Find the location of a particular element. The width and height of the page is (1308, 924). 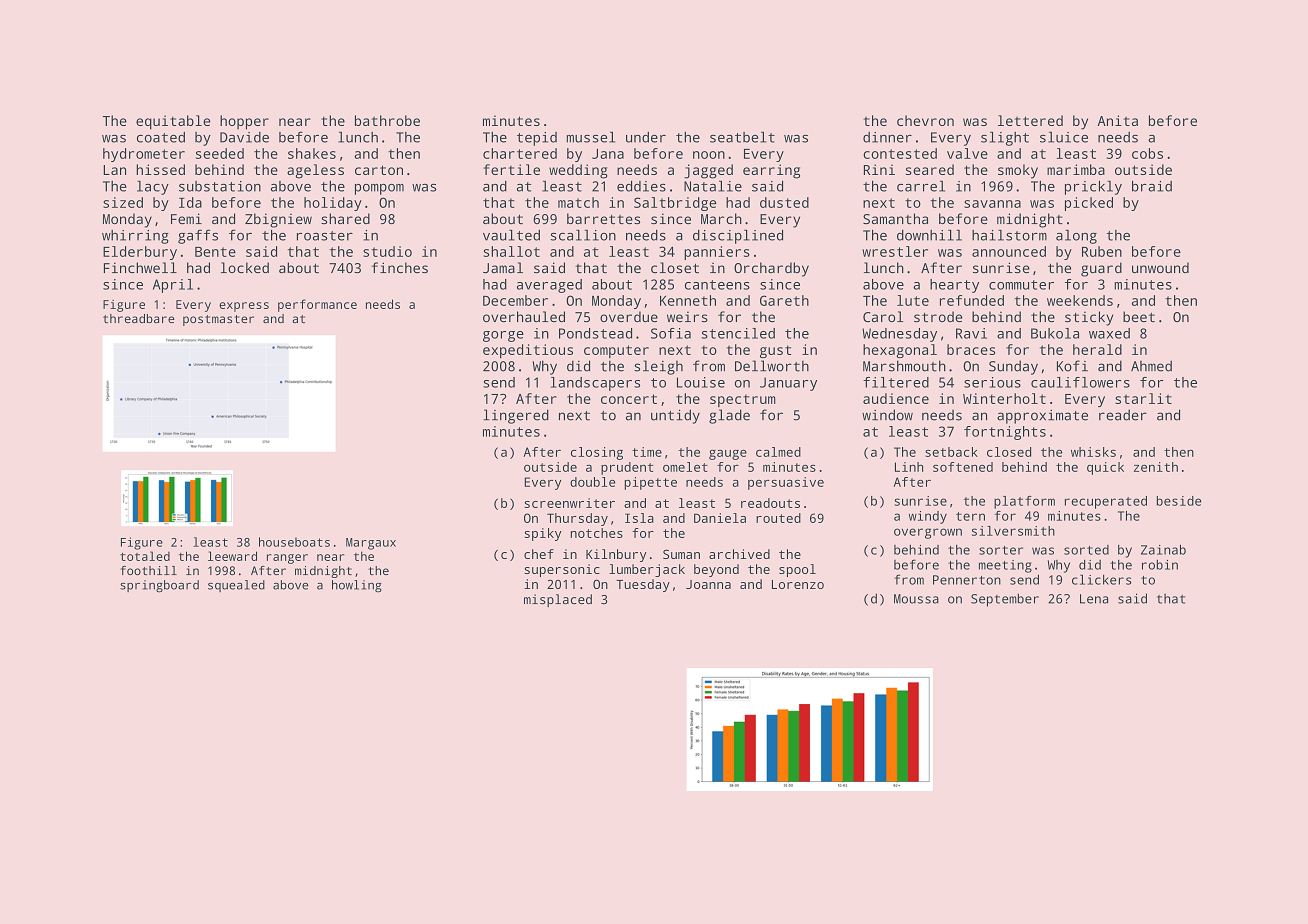

Zainab is located at coordinates (1163, 549).
